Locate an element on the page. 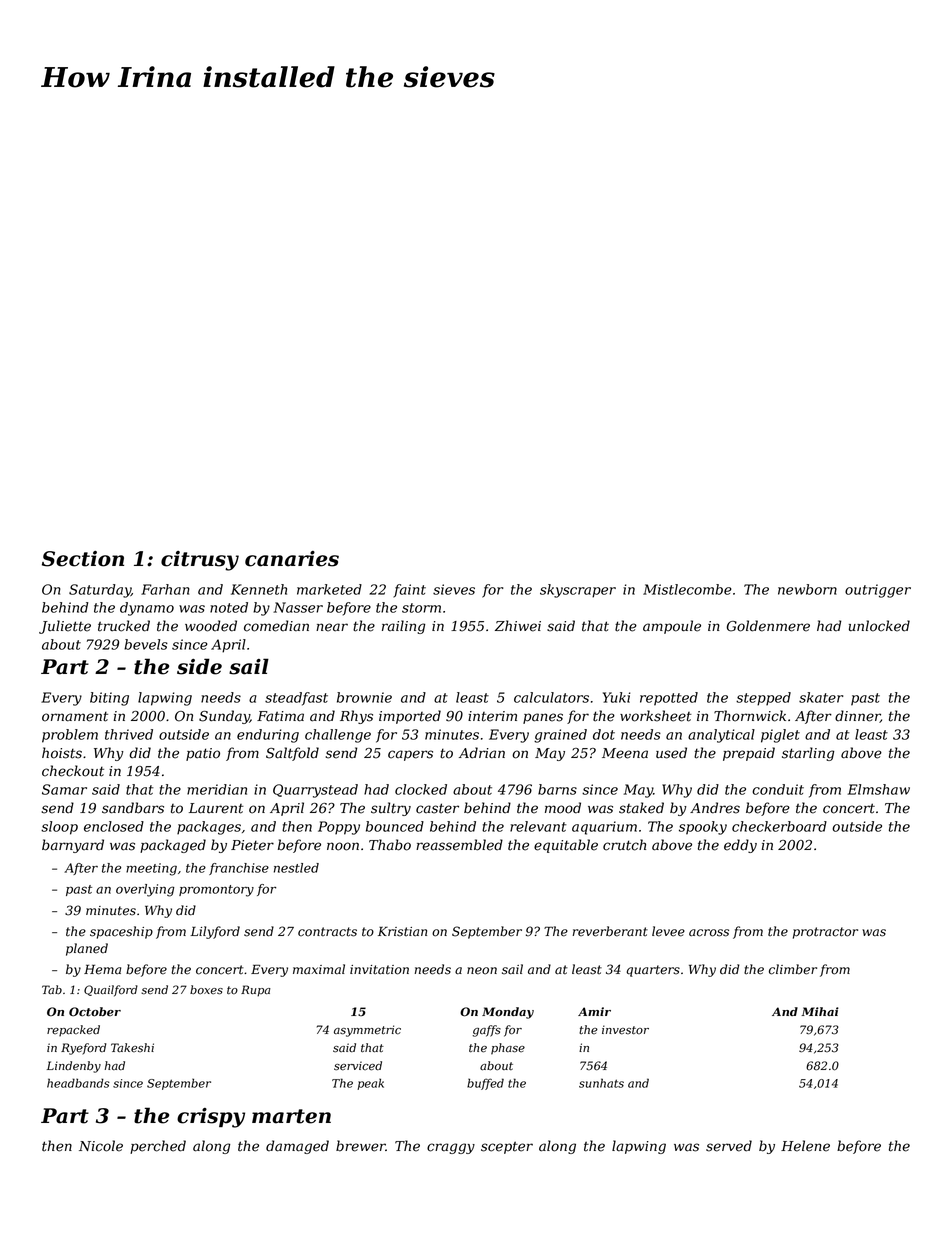 The height and width of the image is (1233, 952). skyscraper is located at coordinates (578, 591).
